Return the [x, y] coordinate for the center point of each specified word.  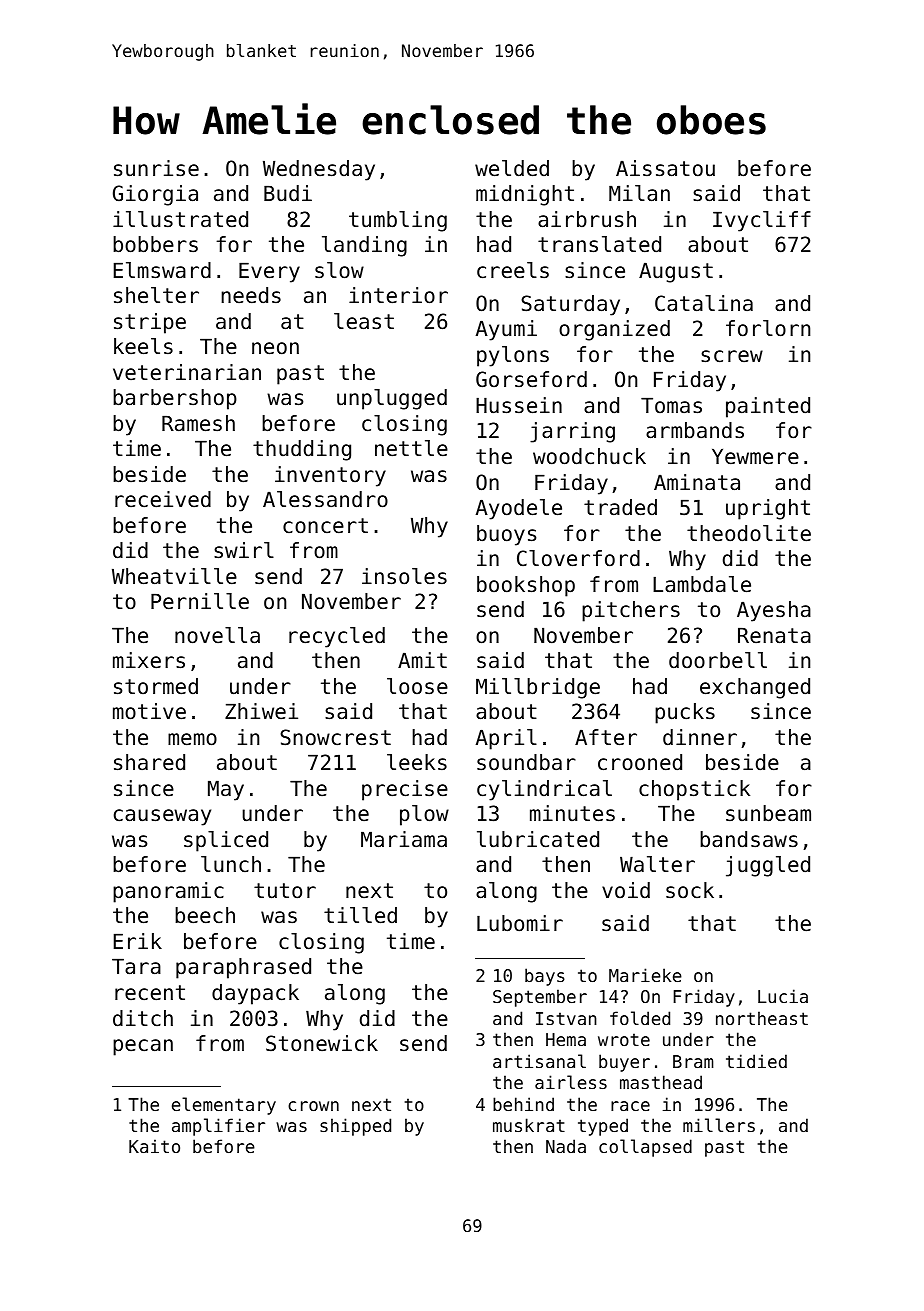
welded [512, 168]
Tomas [671, 405]
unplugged [392, 399]
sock [690, 890]
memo [192, 739]
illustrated [180, 219]
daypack [255, 994]
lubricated [538, 839]
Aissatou [665, 168]
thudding [302, 450]
